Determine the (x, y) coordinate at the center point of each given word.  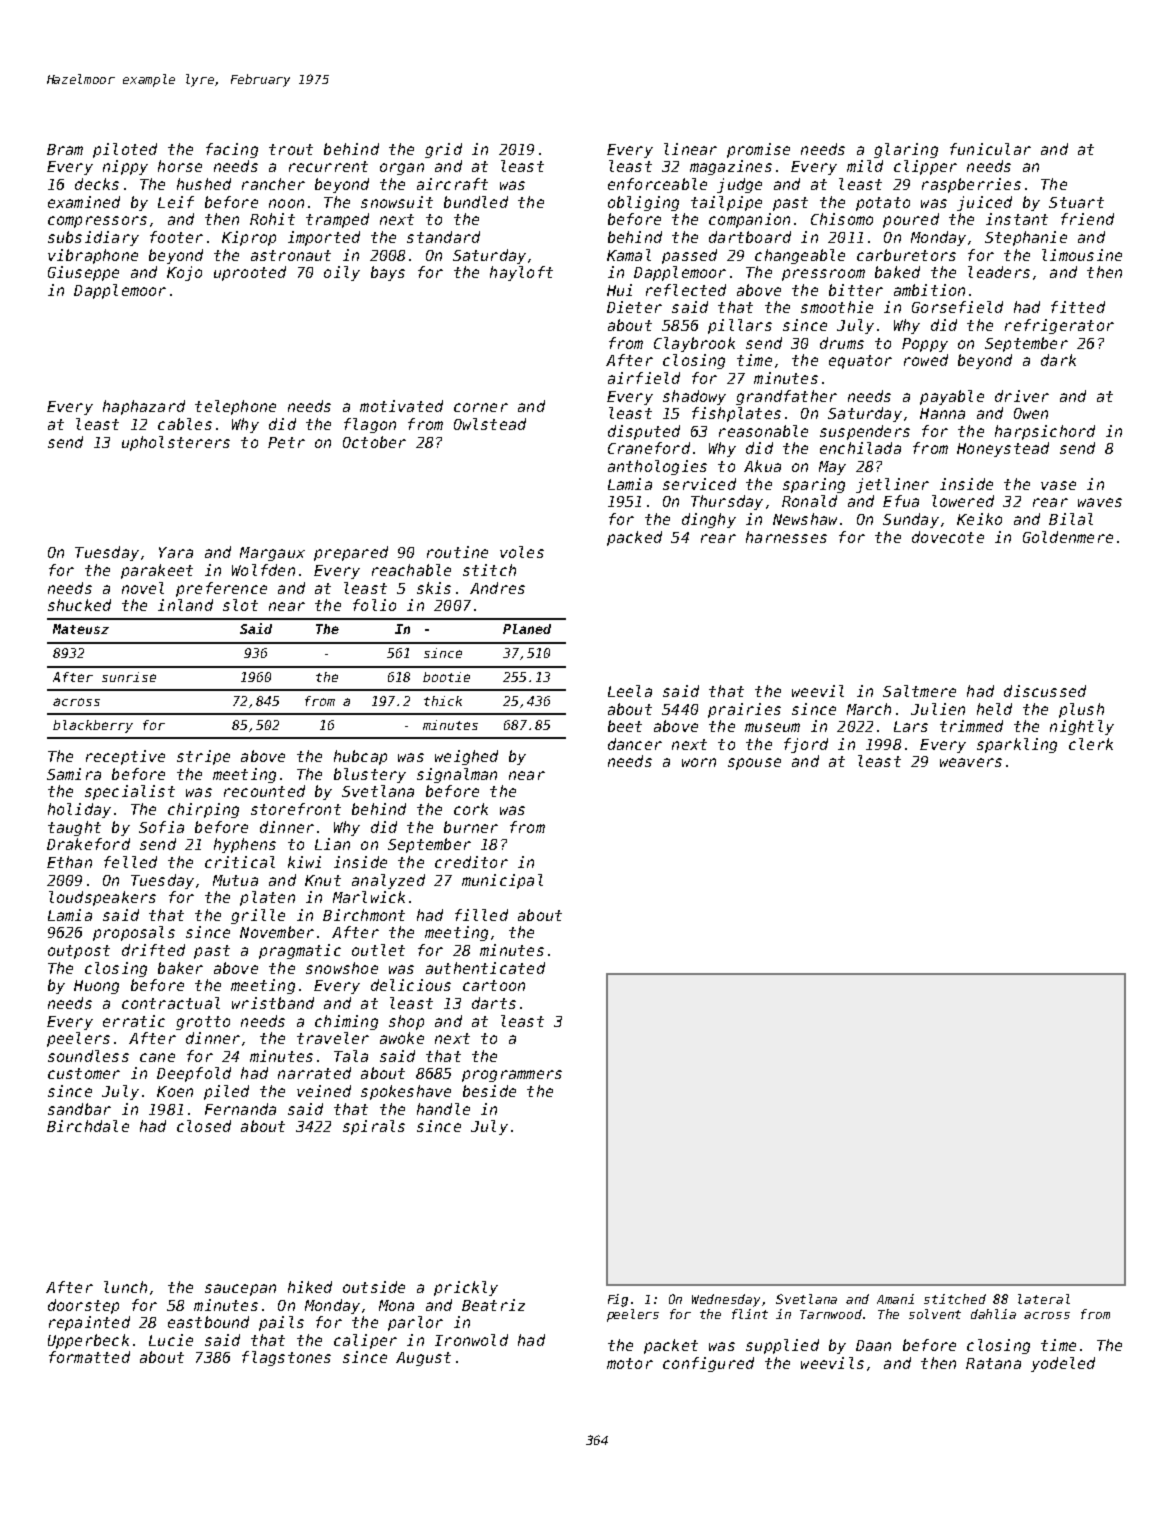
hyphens (245, 845)
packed (634, 538)
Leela (630, 691)
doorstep (83, 1306)
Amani (895, 1299)
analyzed (388, 881)
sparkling (1017, 745)
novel (143, 588)
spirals (374, 1127)
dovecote (948, 537)
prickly (466, 1288)
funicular (990, 149)
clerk (1091, 744)
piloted (125, 150)
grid (443, 150)
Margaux (272, 554)
